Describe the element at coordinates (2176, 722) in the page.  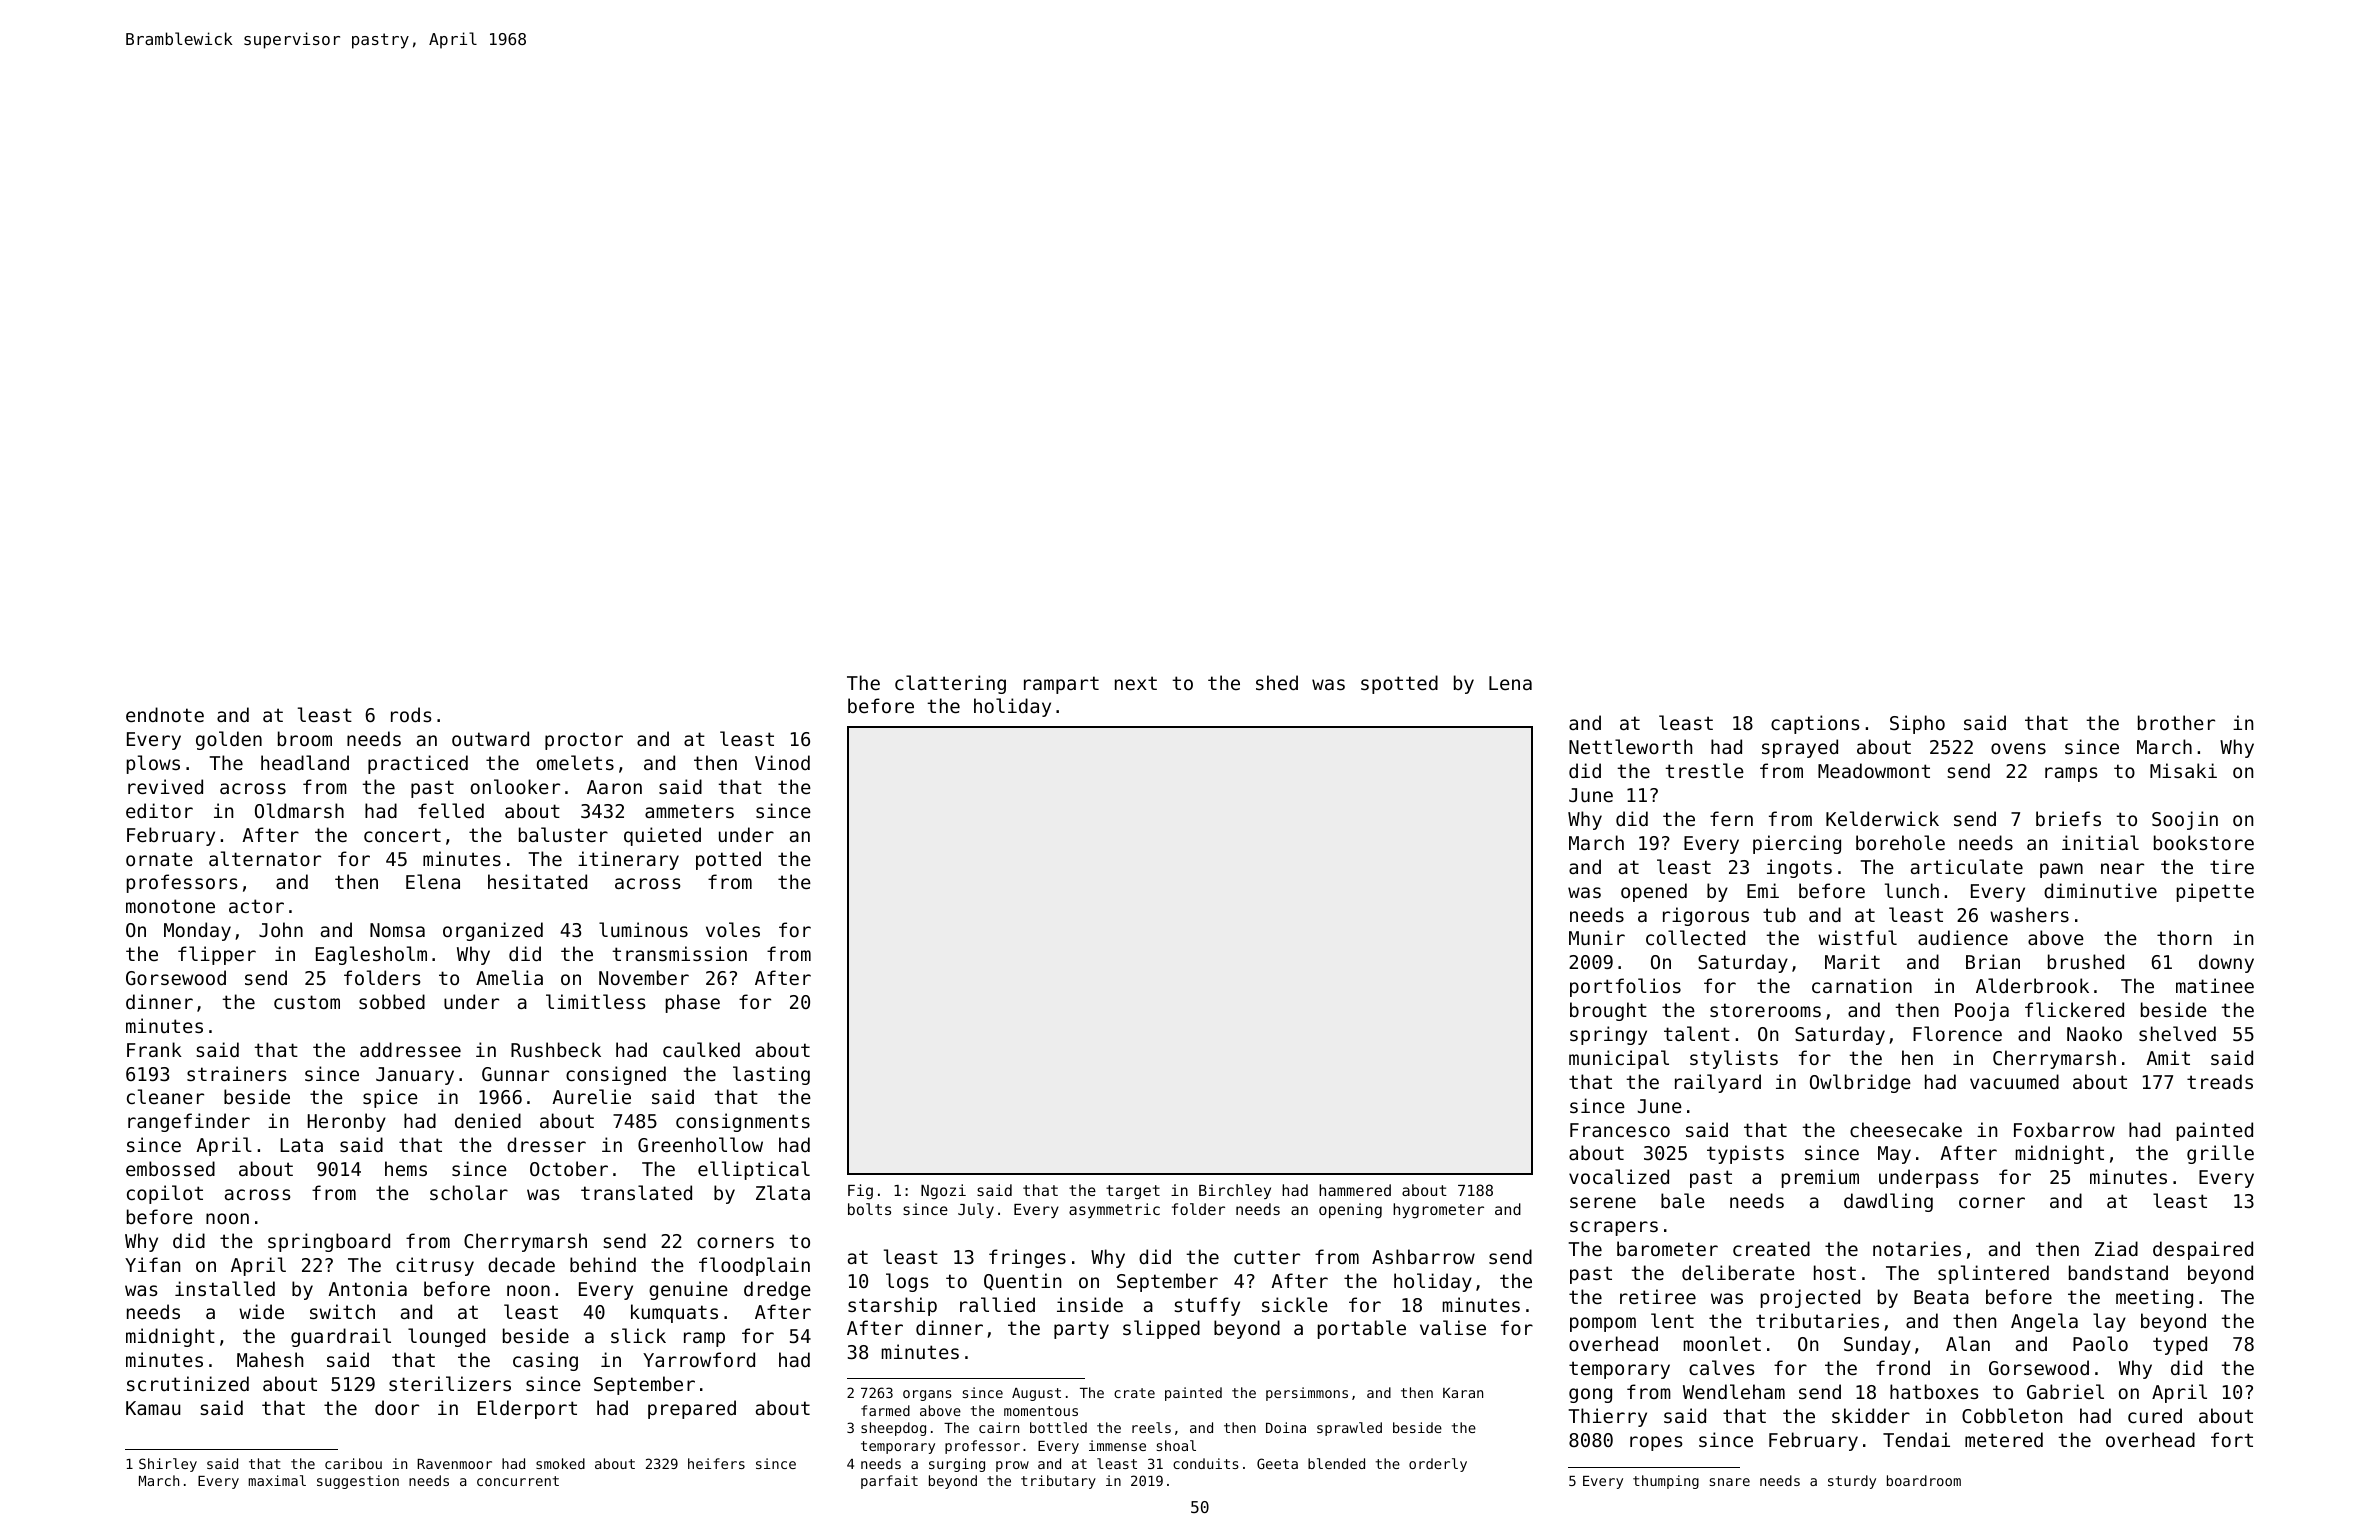
I see `brother` at that location.
